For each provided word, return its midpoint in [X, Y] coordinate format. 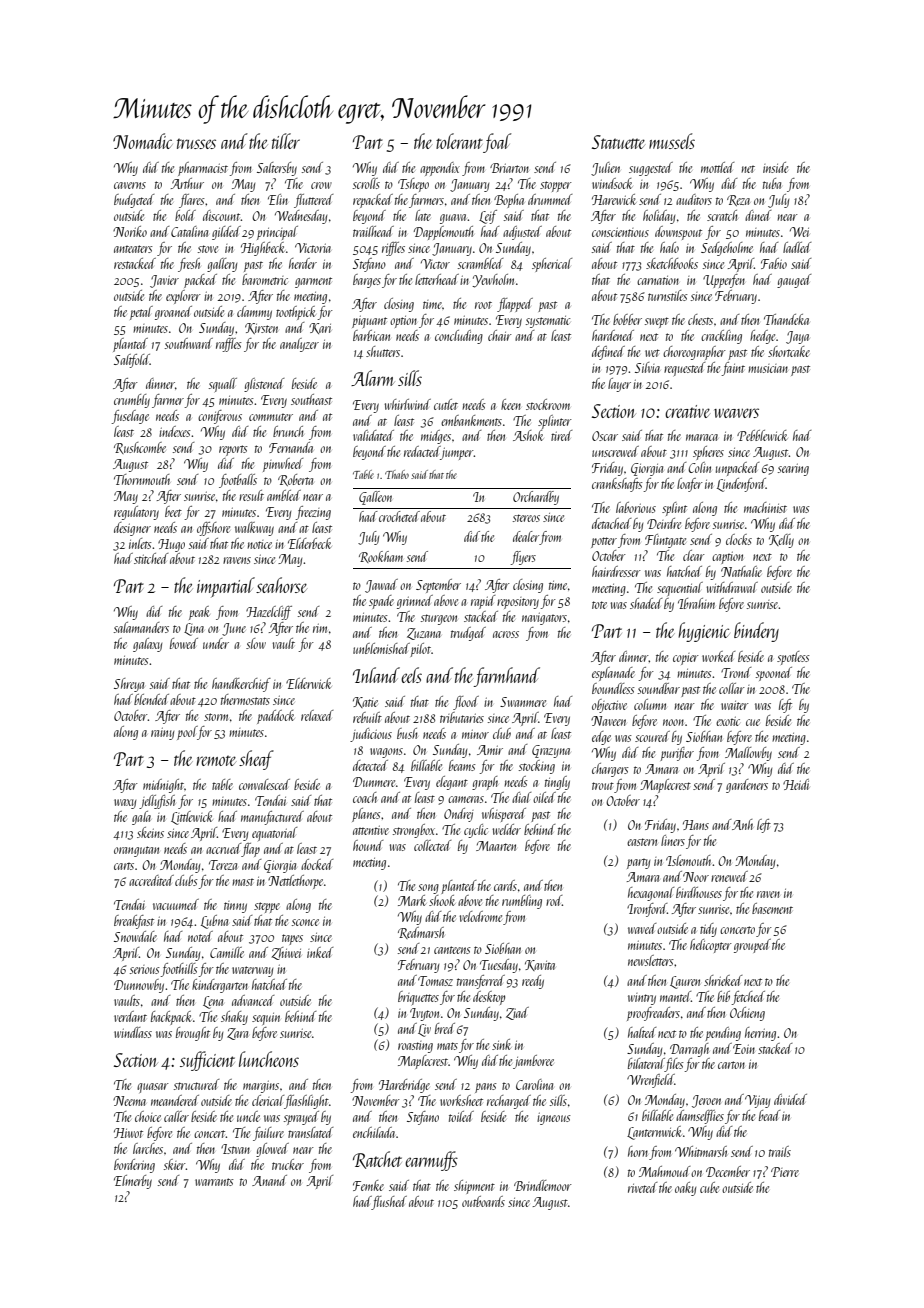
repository [518, 603]
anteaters [133, 249]
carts [124, 866]
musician [768, 368]
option [403, 322]
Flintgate [665, 541]
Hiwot [128, 1133]
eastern [642, 842]
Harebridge [404, 1086]
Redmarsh [421, 933]
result [251, 495]
